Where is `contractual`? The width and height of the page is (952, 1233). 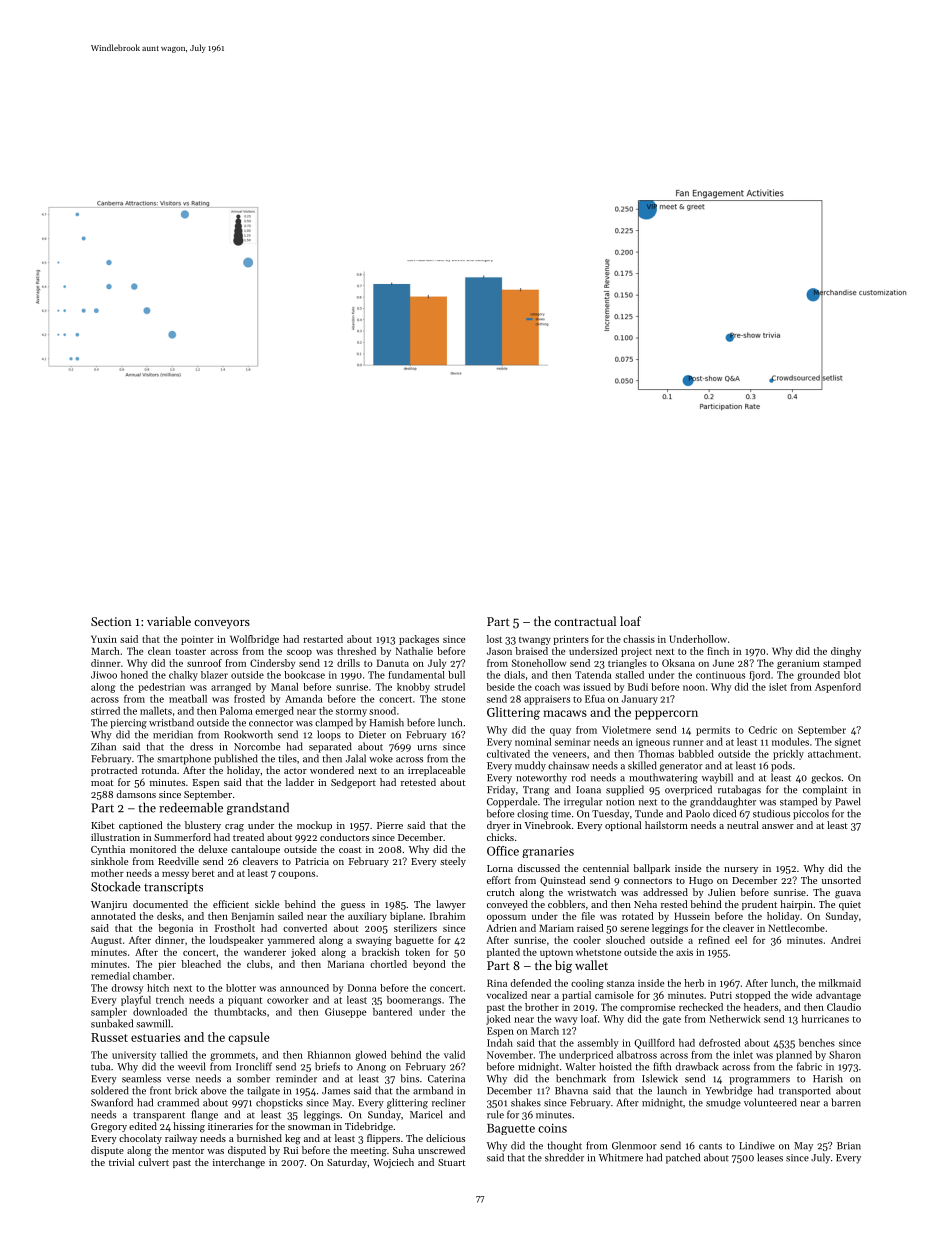 contractual is located at coordinates (585, 621).
